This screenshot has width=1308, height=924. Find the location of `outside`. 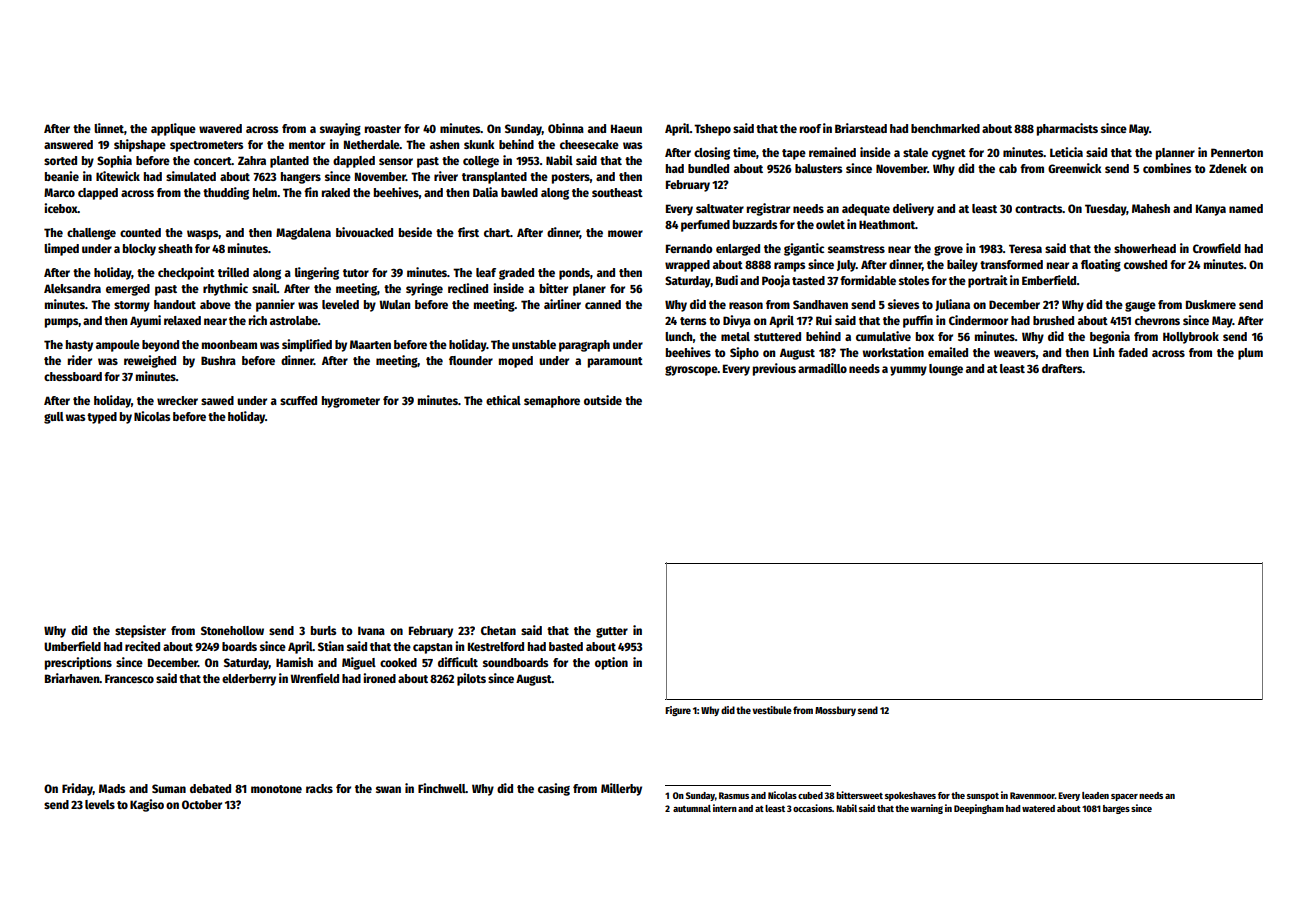

outside is located at coordinates (603, 400).
